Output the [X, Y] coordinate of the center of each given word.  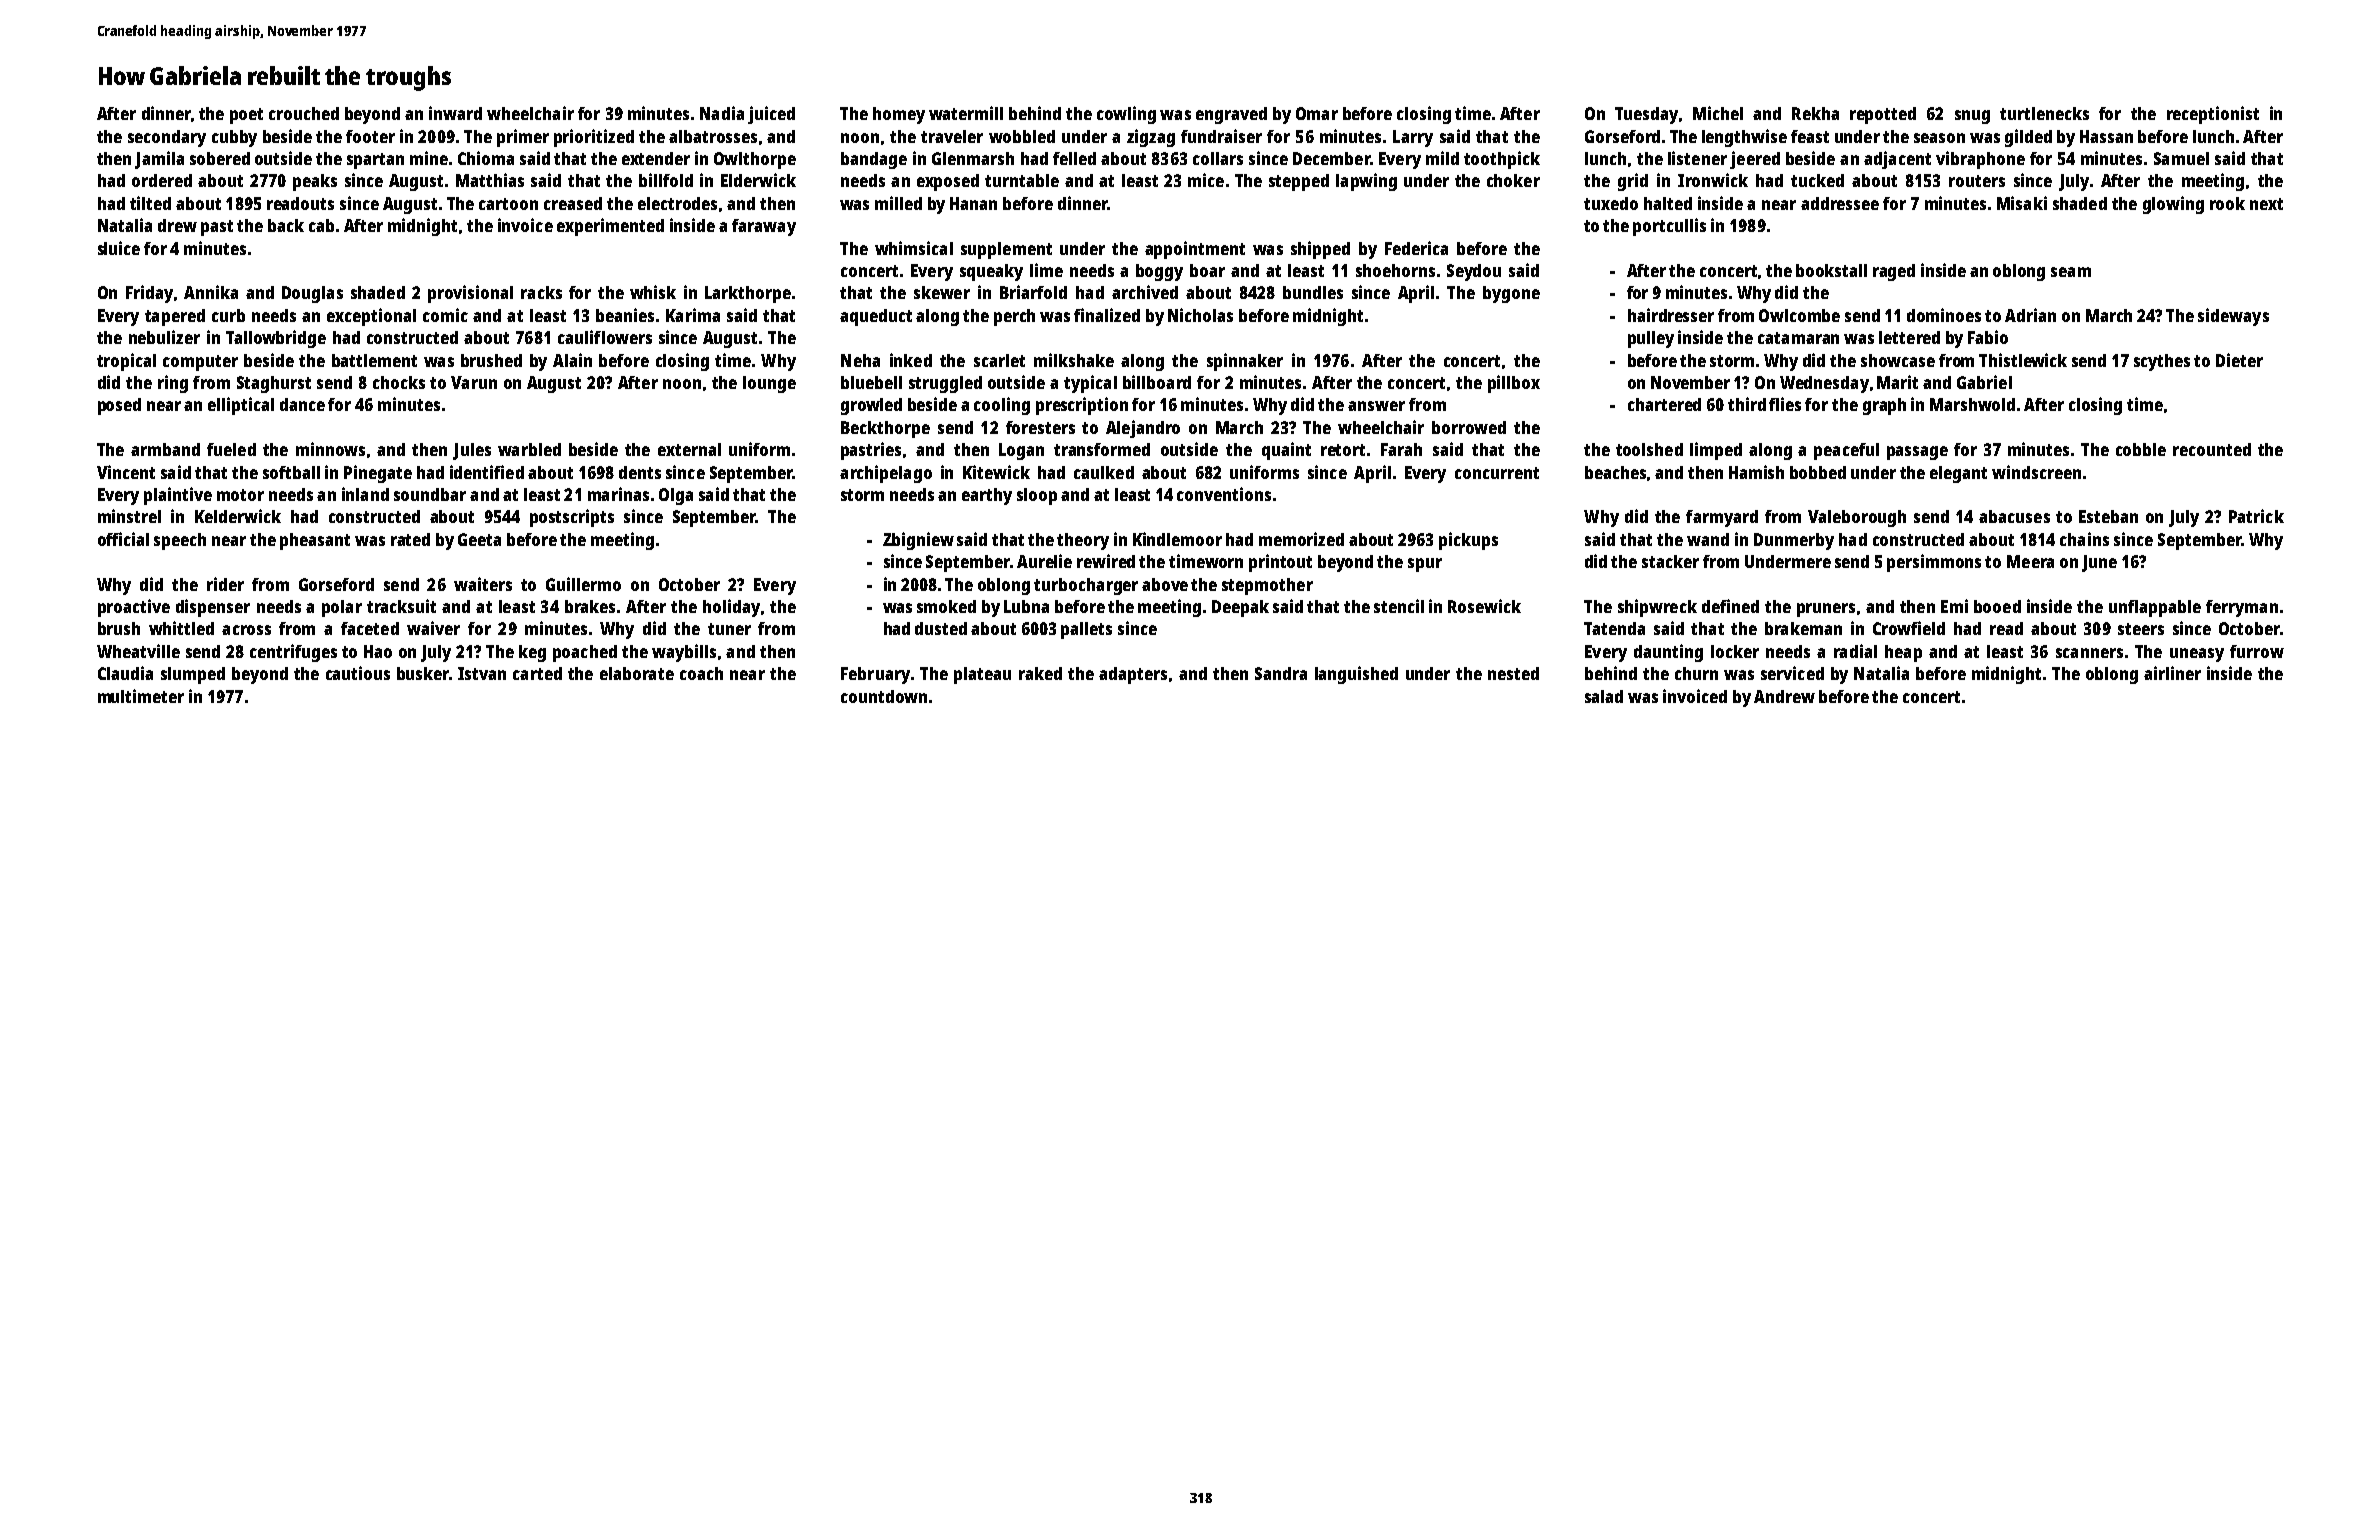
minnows [330, 449]
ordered [162, 180]
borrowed [1469, 427]
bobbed [1818, 472]
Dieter [2239, 360]
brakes [590, 606]
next [2266, 204]
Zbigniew [918, 541]
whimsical [914, 248]
